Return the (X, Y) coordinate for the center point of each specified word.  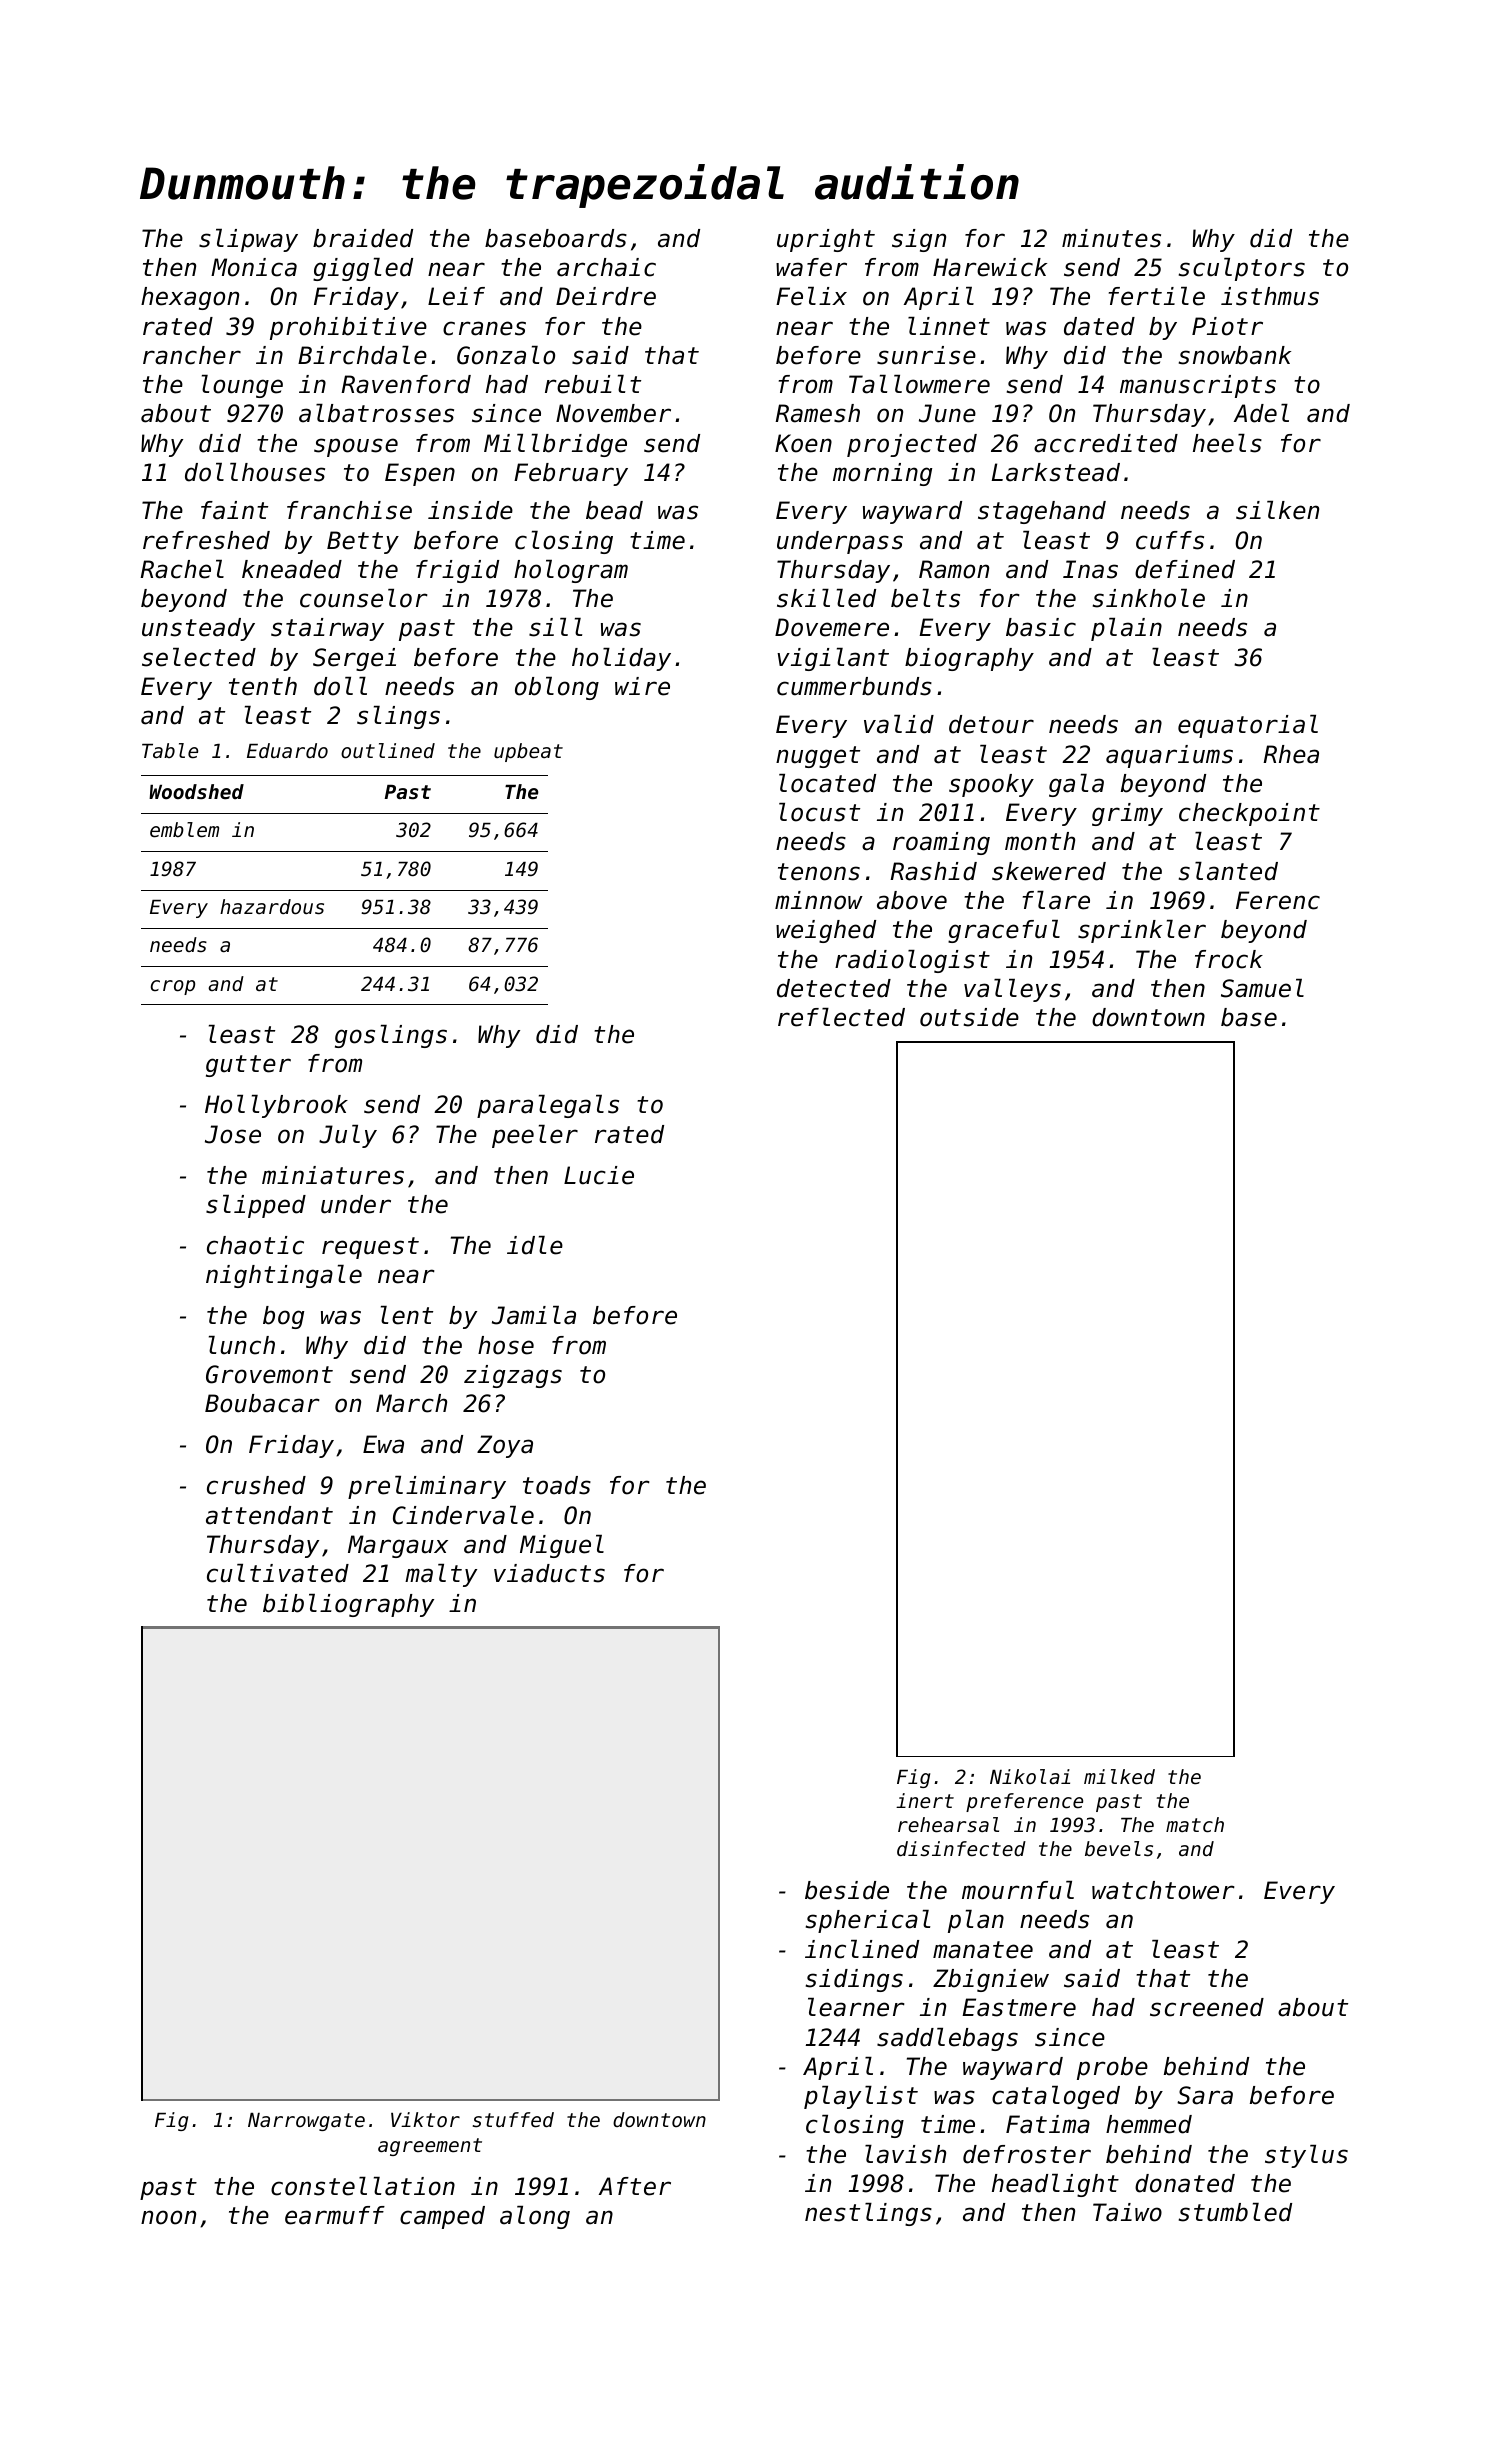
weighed (826, 931)
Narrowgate (306, 2122)
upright (826, 240)
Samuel (1262, 988)
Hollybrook (276, 1106)
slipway (248, 240)
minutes (1111, 238)
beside (847, 1890)
